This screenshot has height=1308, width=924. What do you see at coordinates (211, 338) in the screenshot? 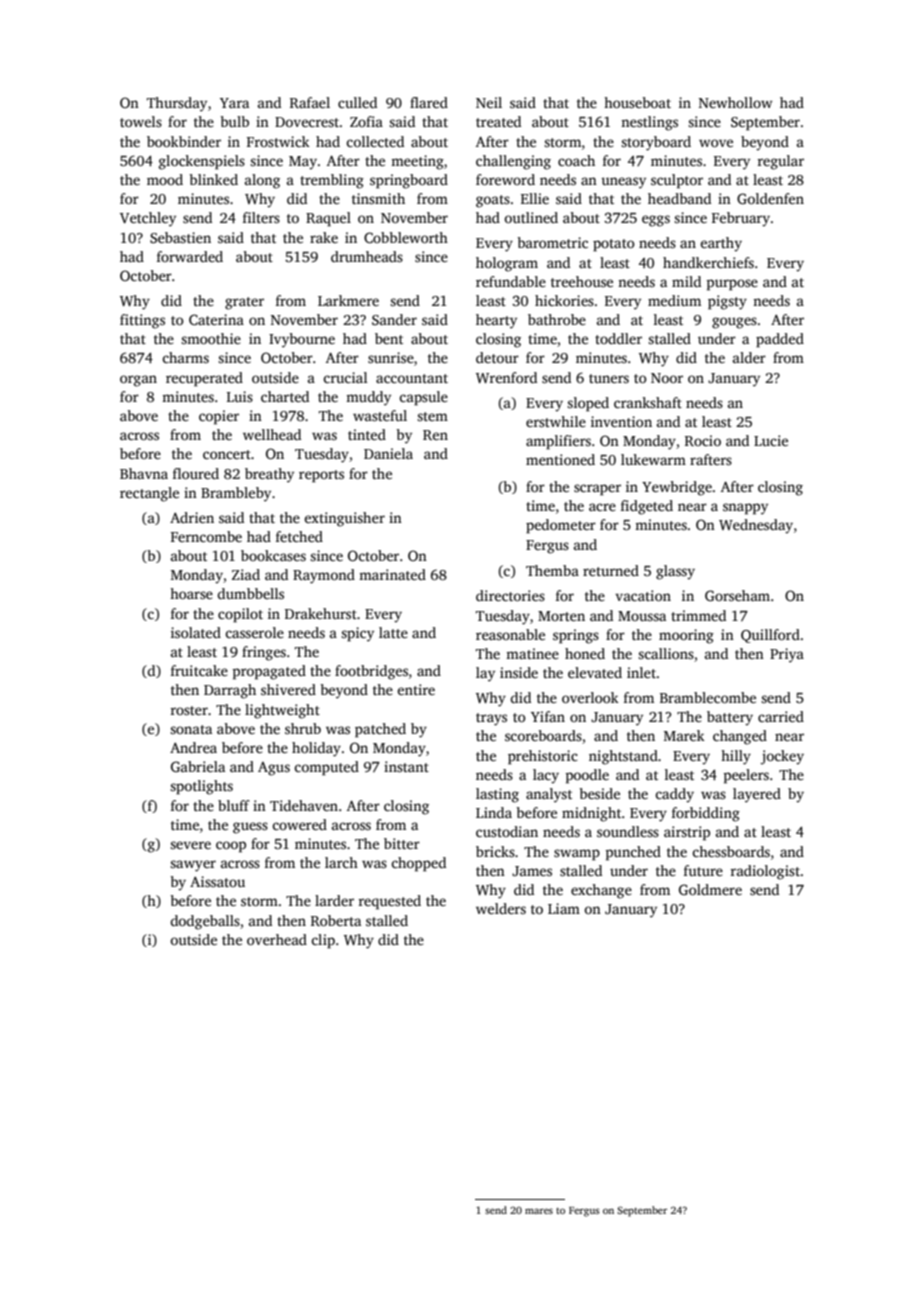
I see `smoothie` at bounding box center [211, 338].
